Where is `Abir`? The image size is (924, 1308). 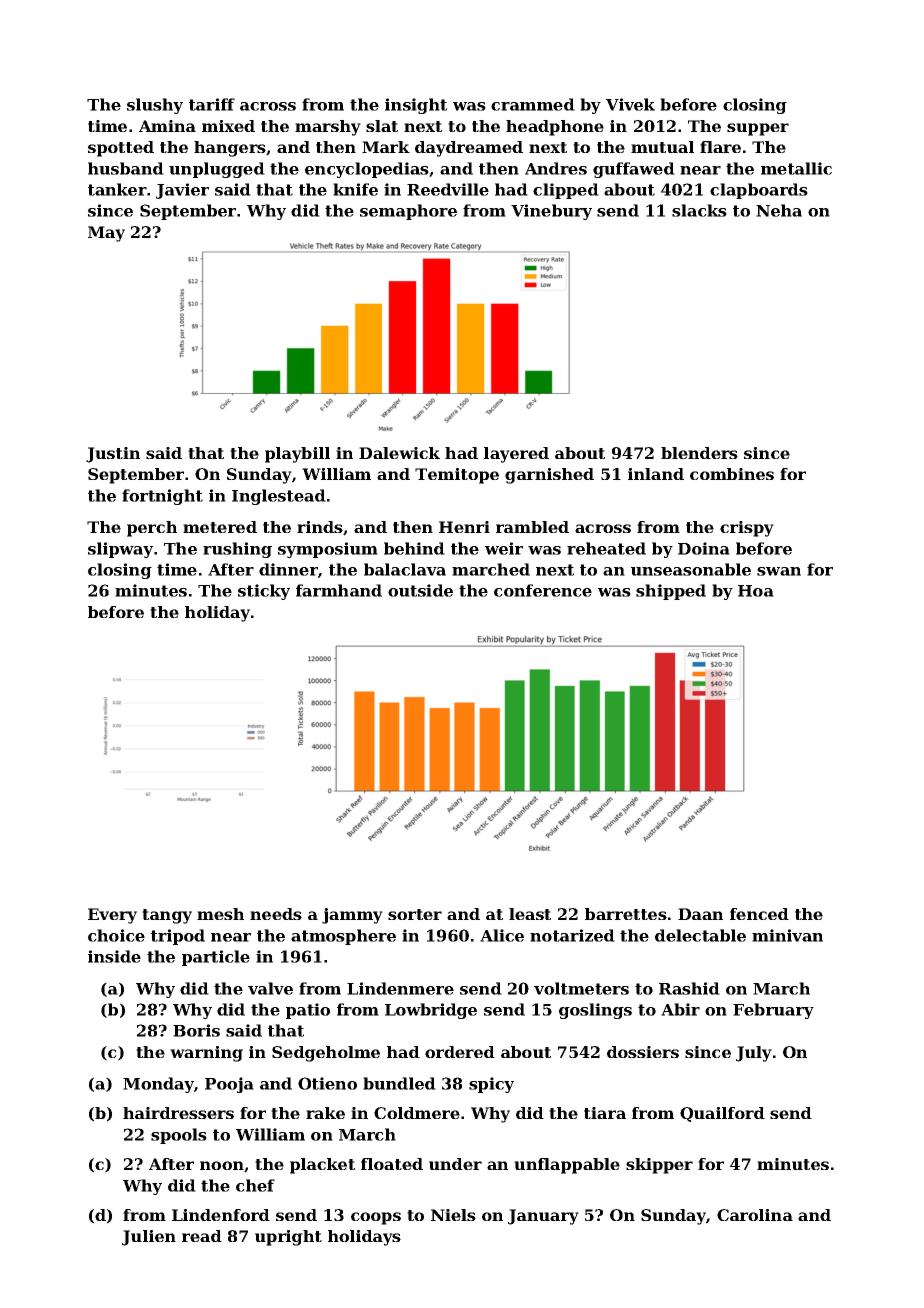
Abir is located at coordinates (680, 1009).
